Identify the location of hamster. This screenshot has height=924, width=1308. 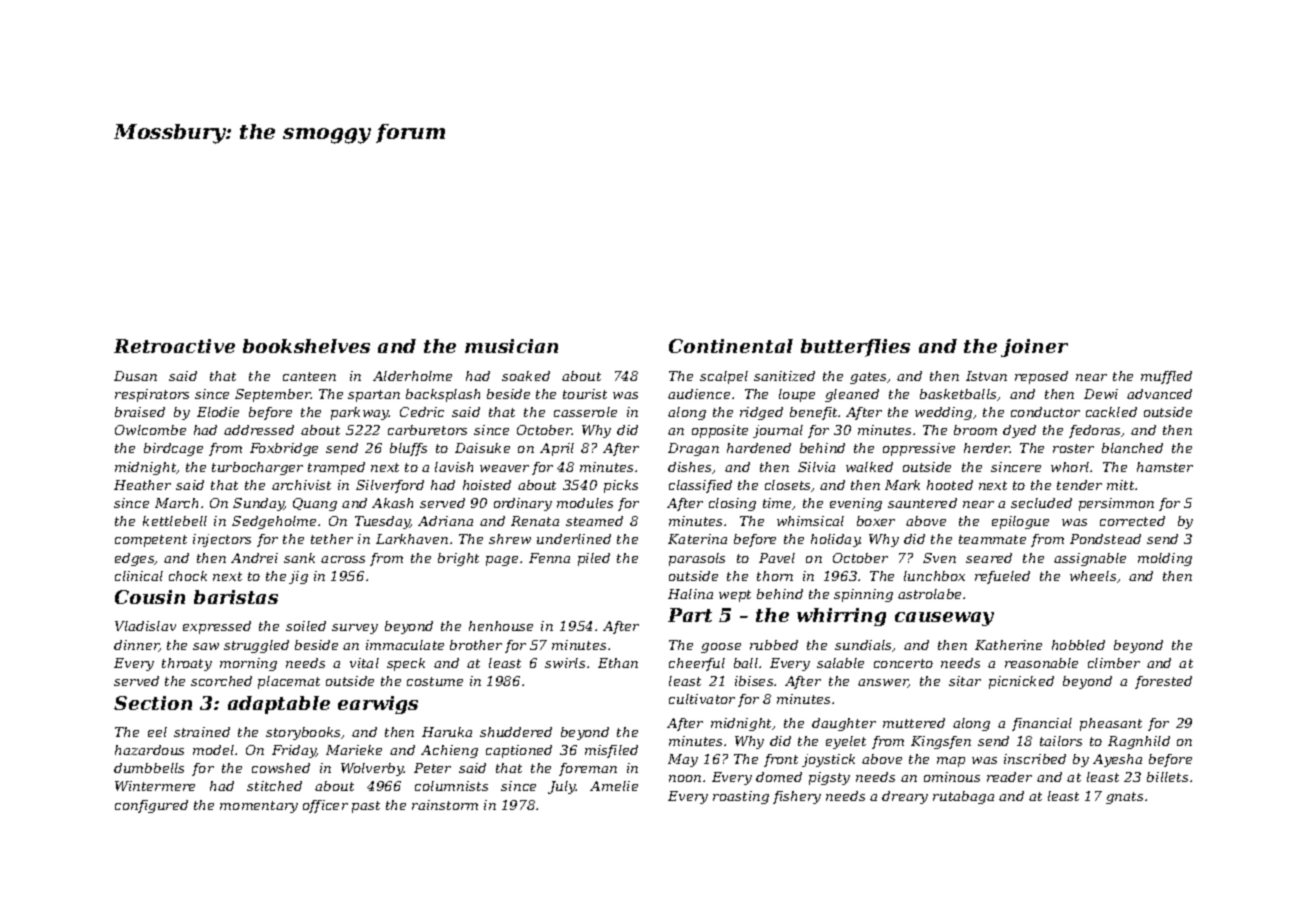
(1165, 467).
